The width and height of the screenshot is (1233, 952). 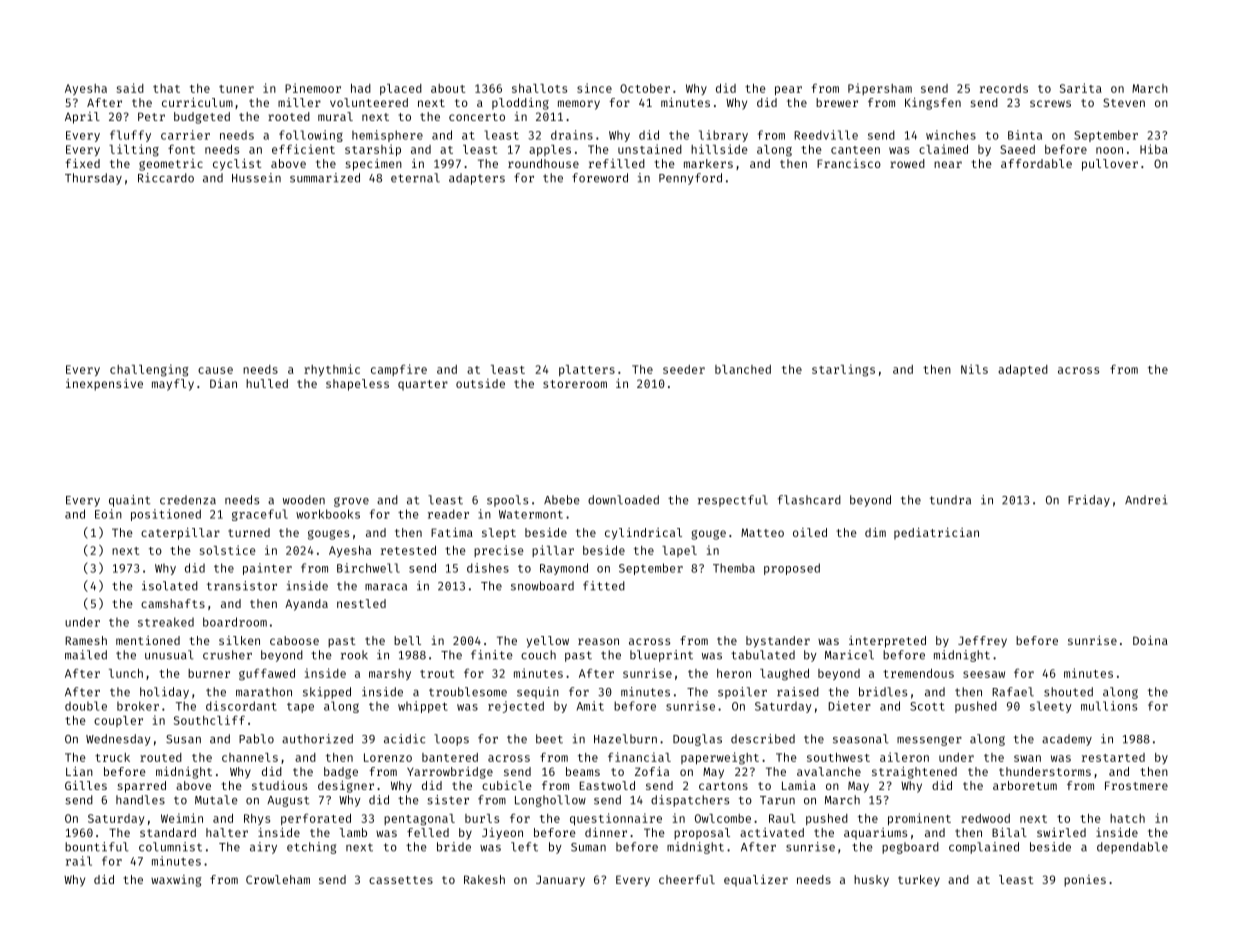 What do you see at coordinates (1136, 785) in the screenshot?
I see `Frostmere` at bounding box center [1136, 785].
